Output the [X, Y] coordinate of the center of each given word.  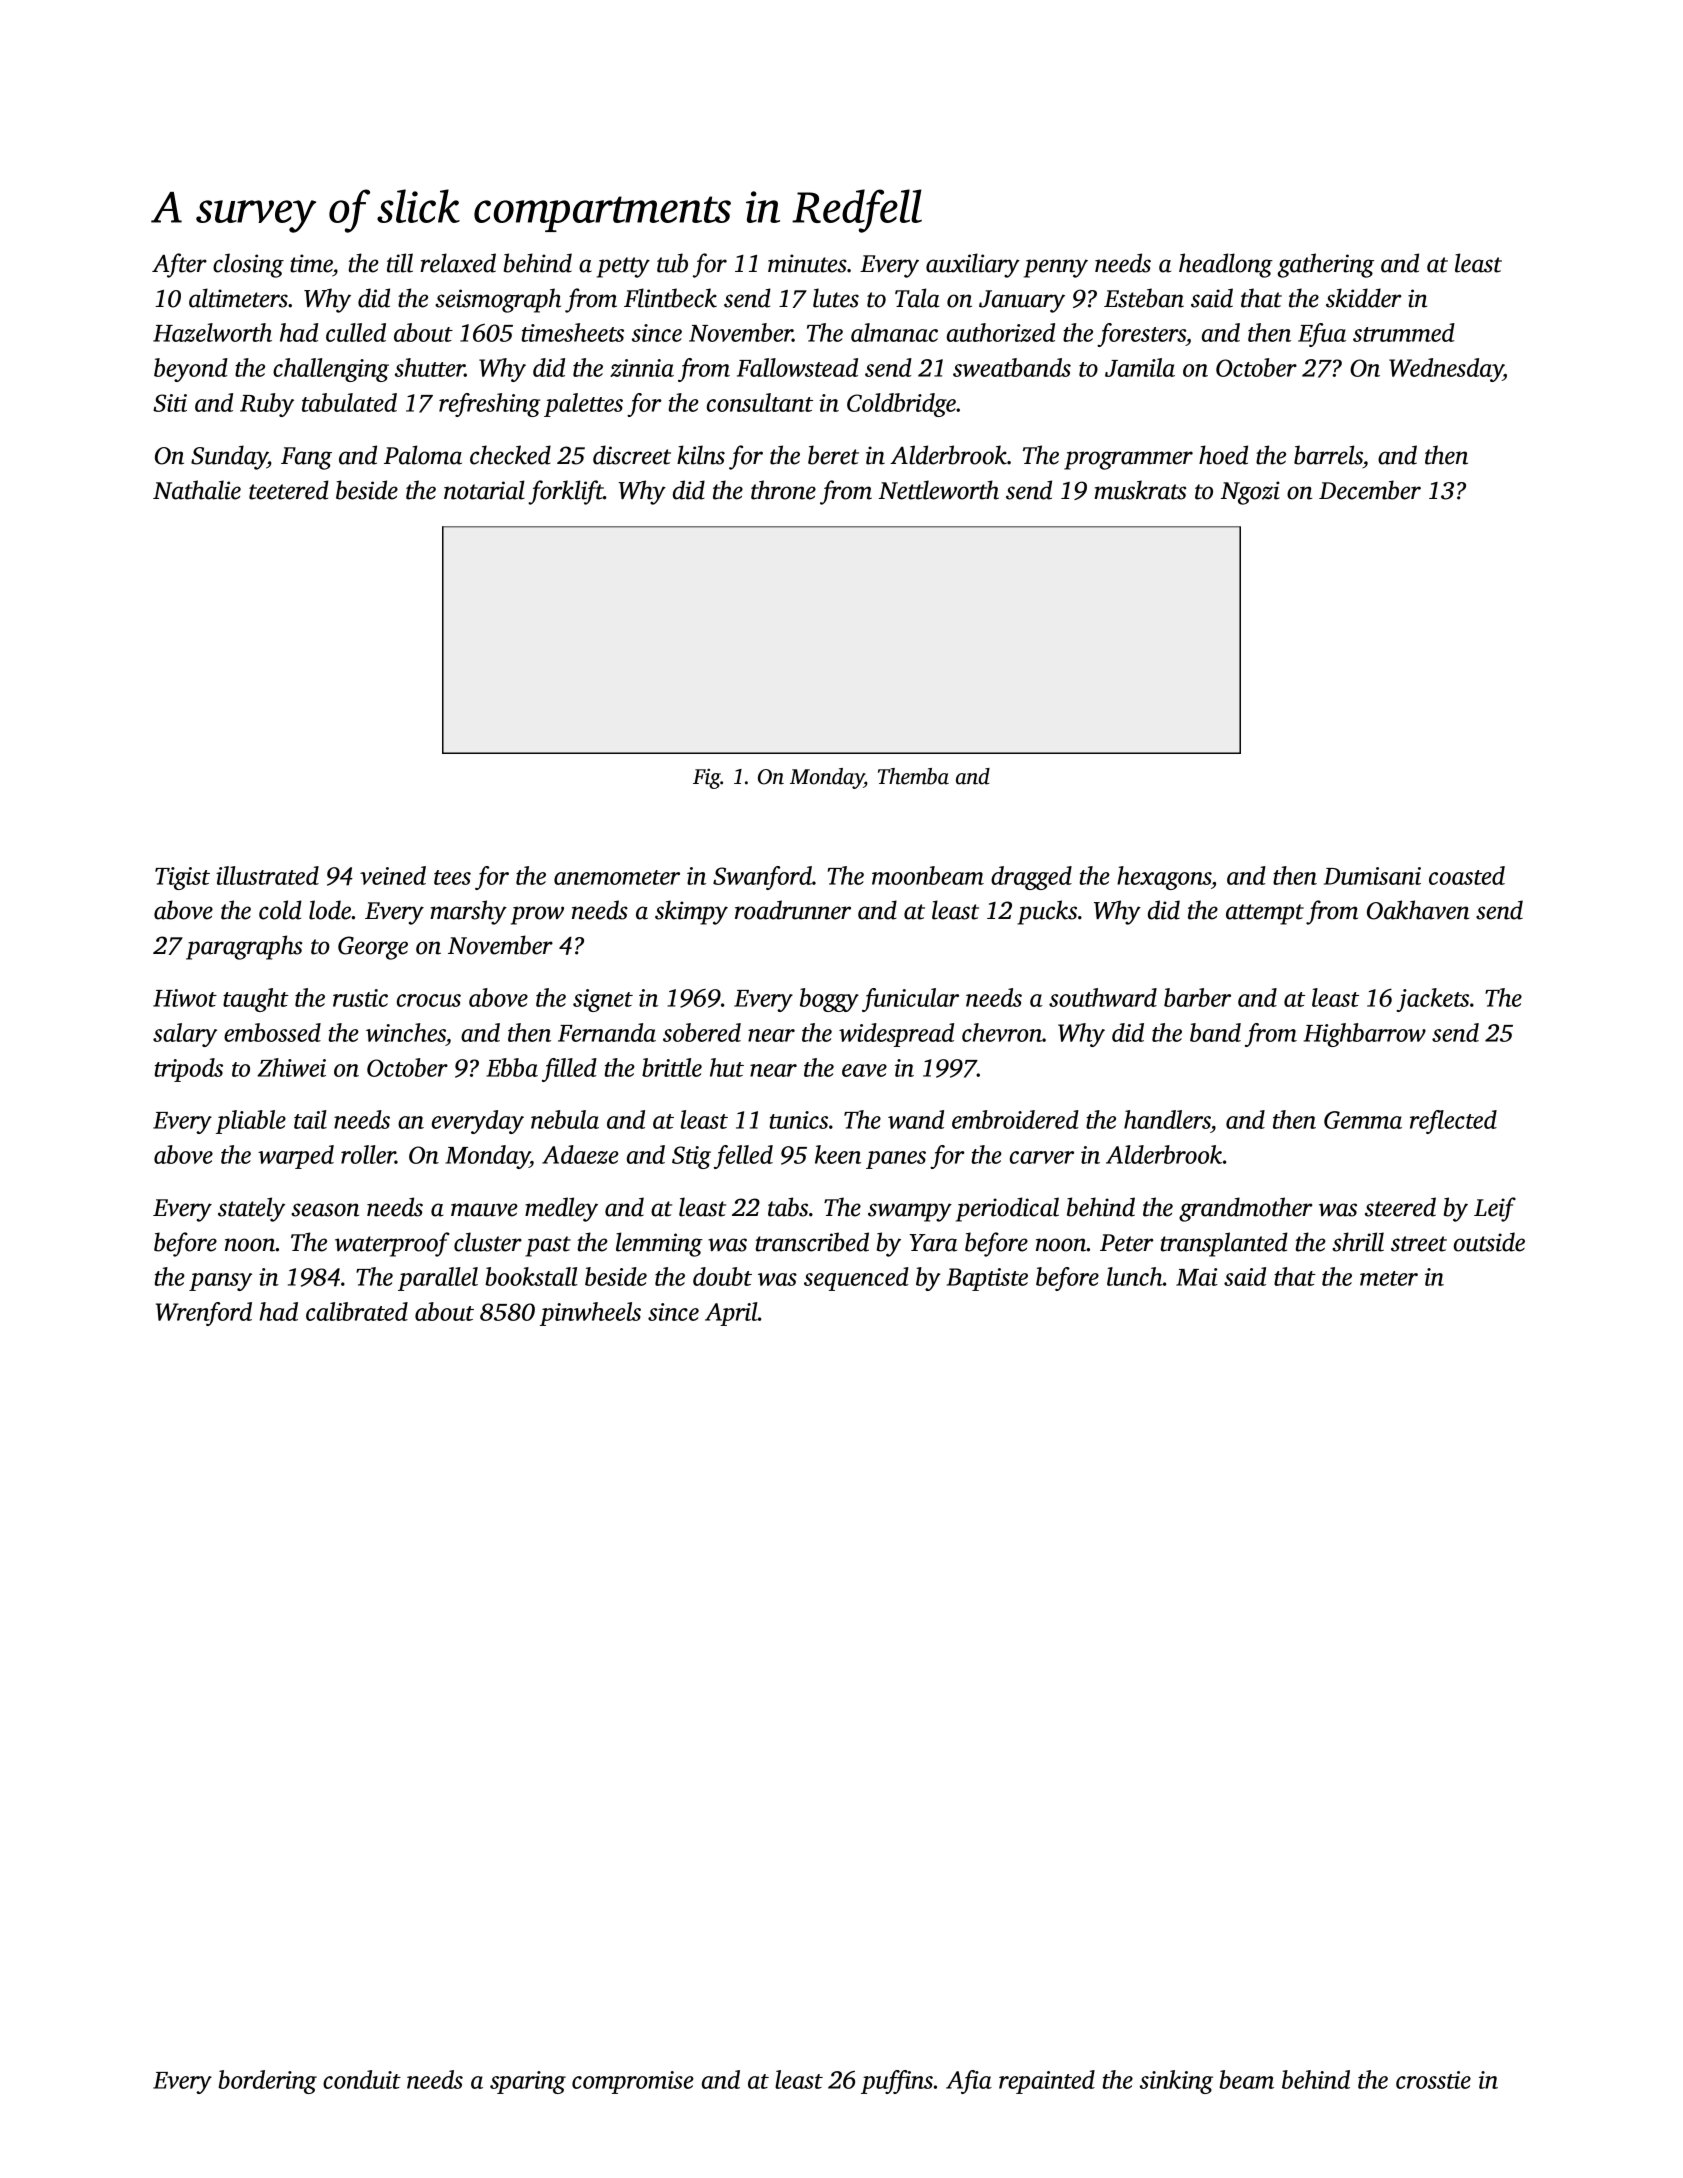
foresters [1141, 335]
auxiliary [973, 265]
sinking [1176, 2082]
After [179, 265]
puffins [897, 2082]
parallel [438, 1279]
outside [1489, 1242]
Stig [691, 1157]
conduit [362, 2079]
